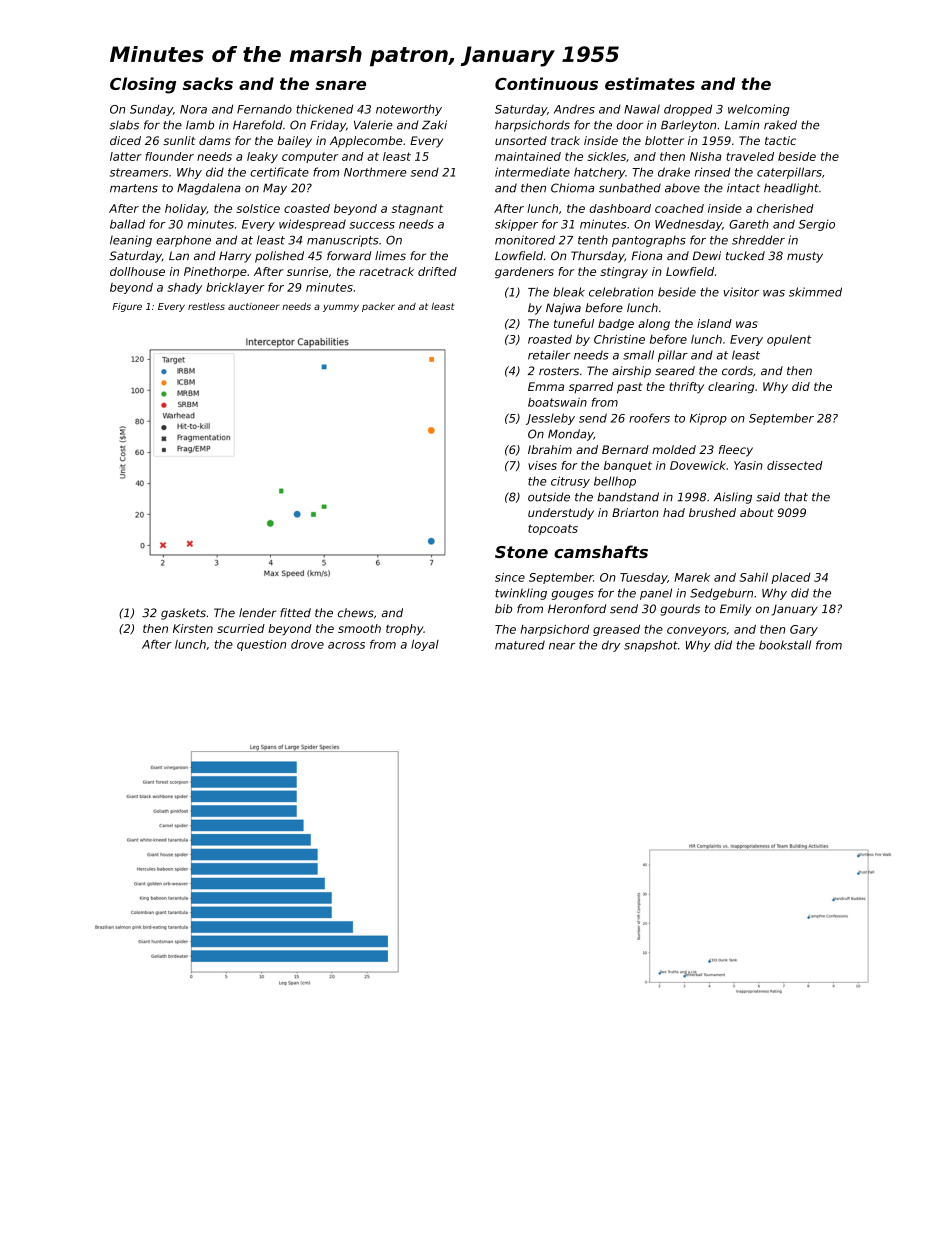  Describe the element at coordinates (546, 83) in the screenshot. I see `Continuous` at that location.
